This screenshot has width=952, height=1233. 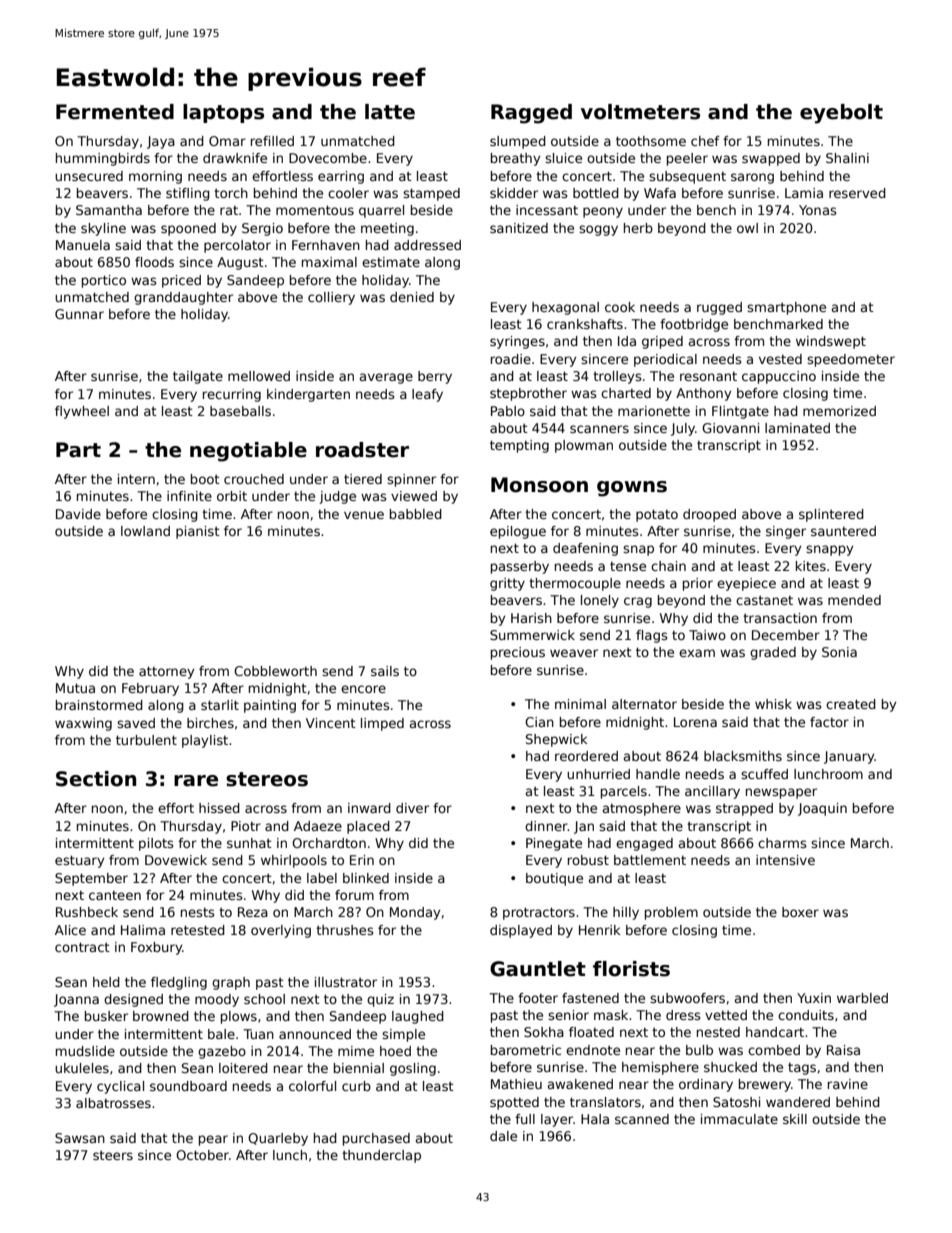 What do you see at coordinates (786, 308) in the screenshot?
I see `smartphone` at bounding box center [786, 308].
